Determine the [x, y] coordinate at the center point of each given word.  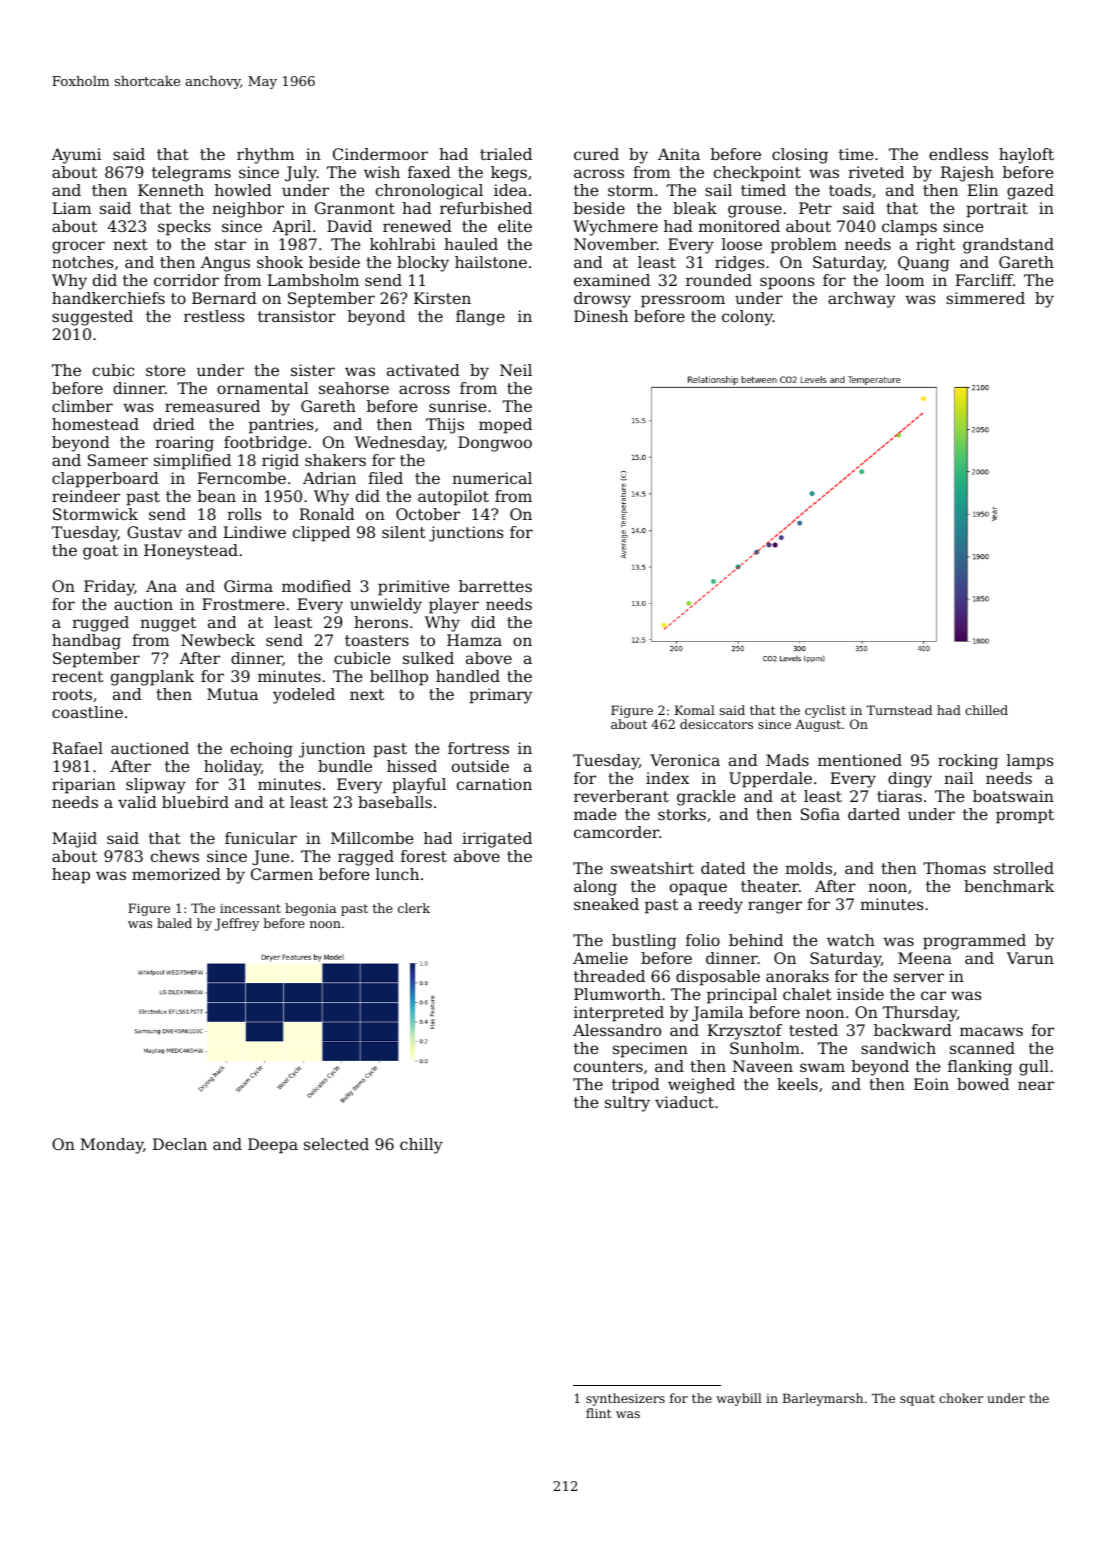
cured [596, 154]
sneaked [606, 904]
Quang [924, 264]
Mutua [232, 694]
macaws [991, 1031]
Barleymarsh [823, 1399]
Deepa [273, 1146]
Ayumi [76, 156]
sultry [627, 1104]
